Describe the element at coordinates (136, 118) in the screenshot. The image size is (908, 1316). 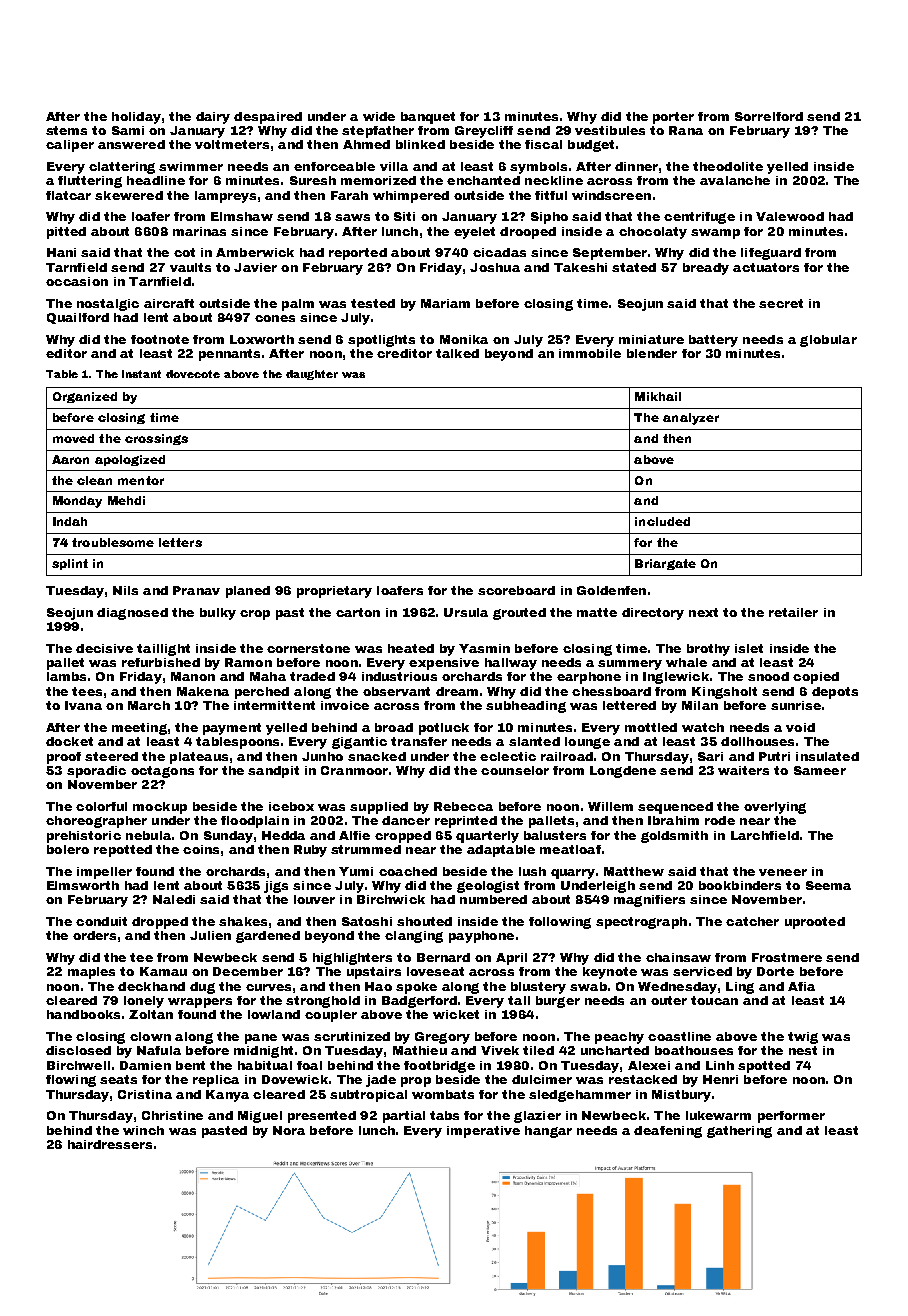
I see `holiday` at that location.
